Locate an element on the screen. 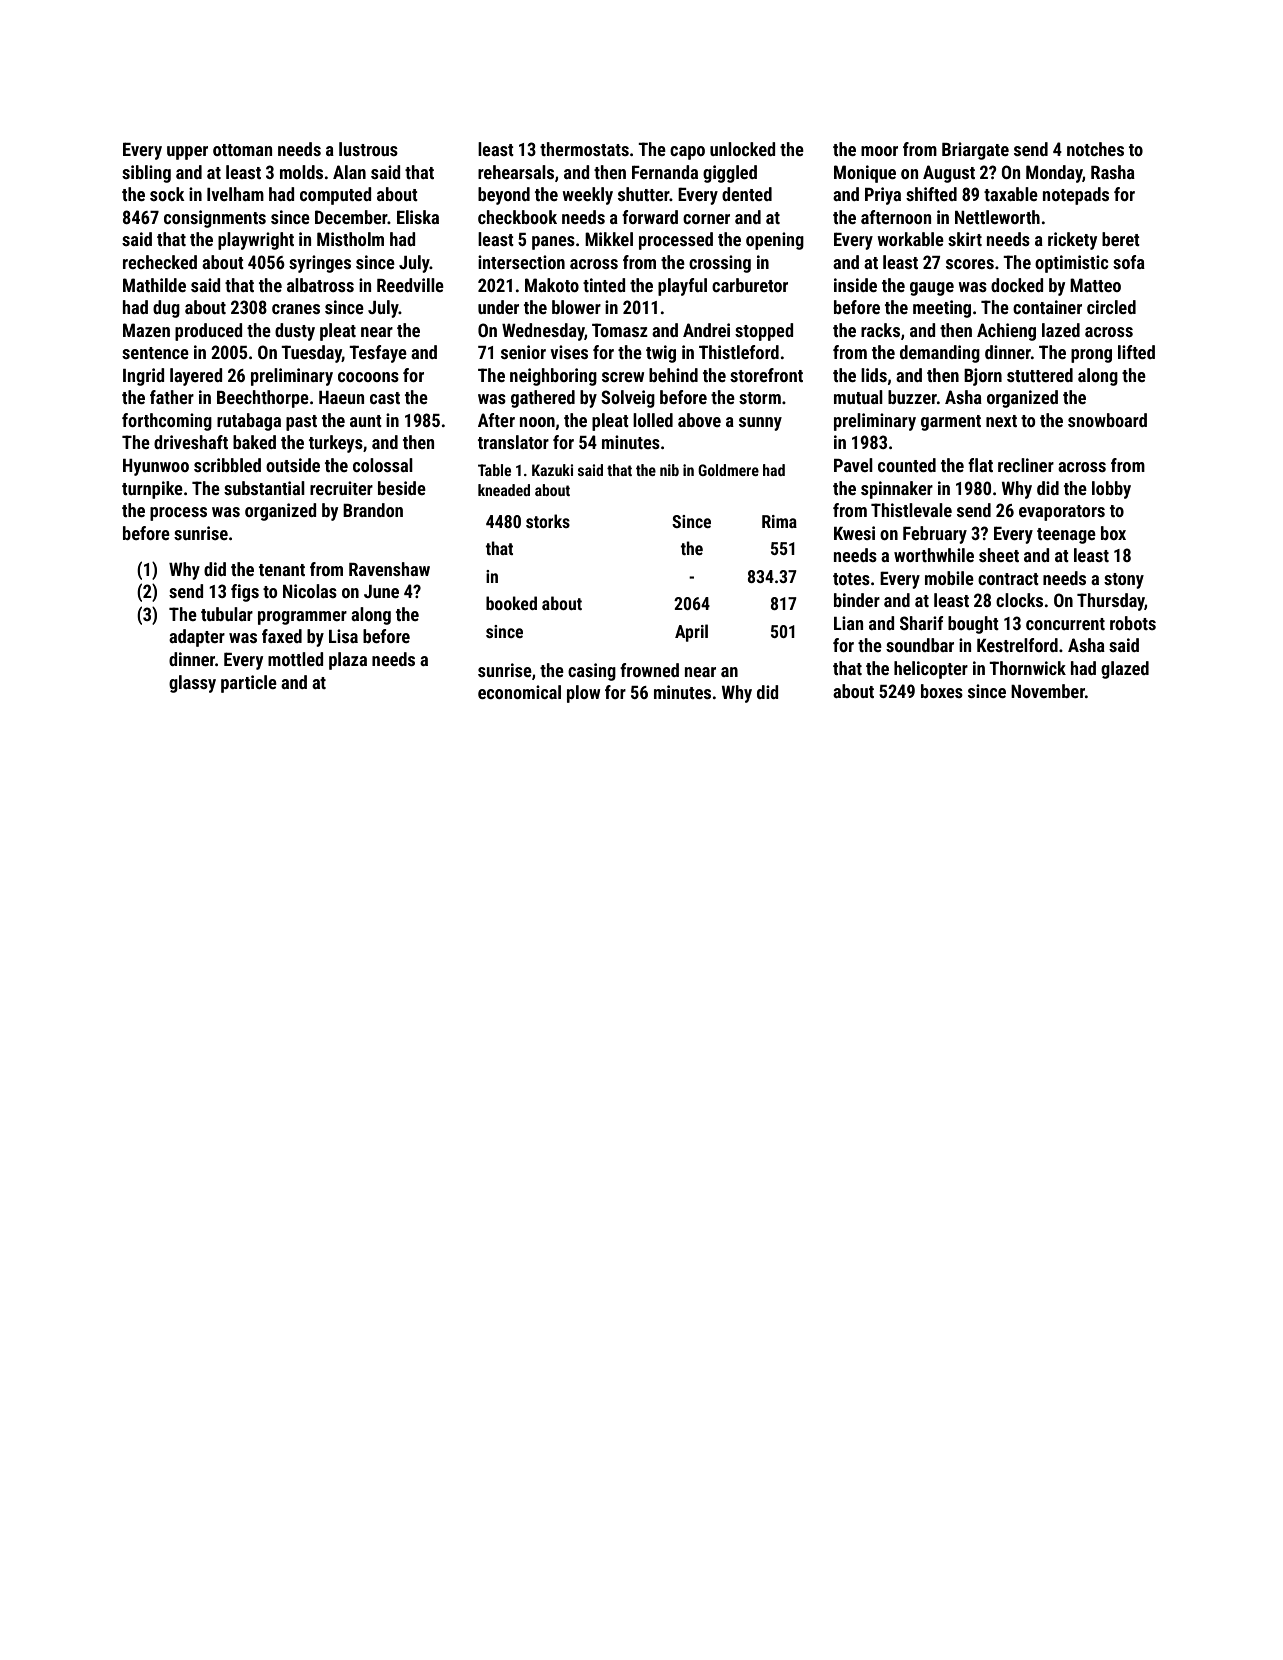 This screenshot has width=1283, height=1660. baked is located at coordinates (254, 442).
